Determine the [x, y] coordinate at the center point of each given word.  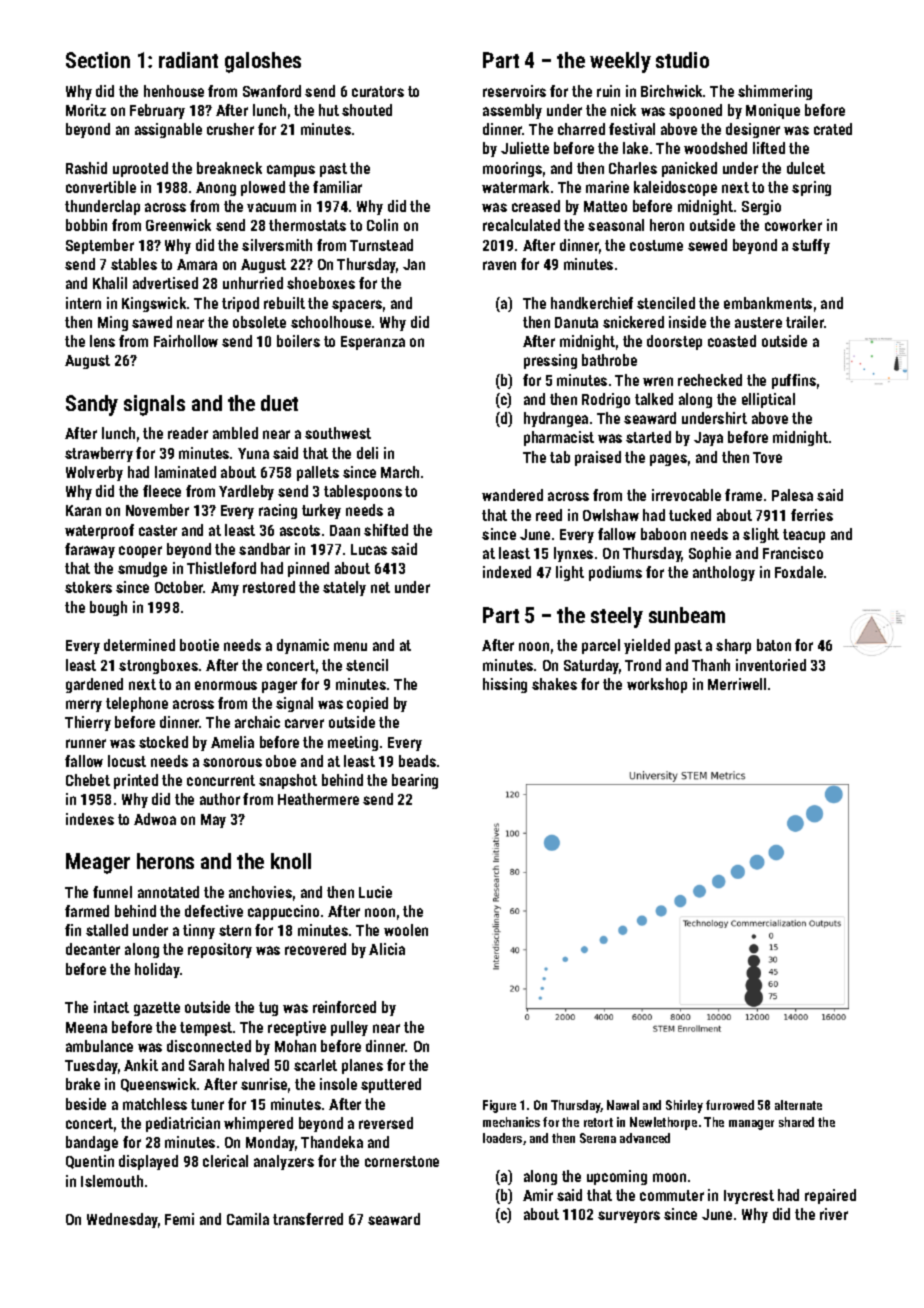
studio [682, 60]
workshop [657, 685]
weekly [620, 62]
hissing [505, 685]
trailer [805, 322]
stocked [163, 742]
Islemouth [112, 1181]
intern [83, 303]
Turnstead [381, 245]
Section [98, 60]
